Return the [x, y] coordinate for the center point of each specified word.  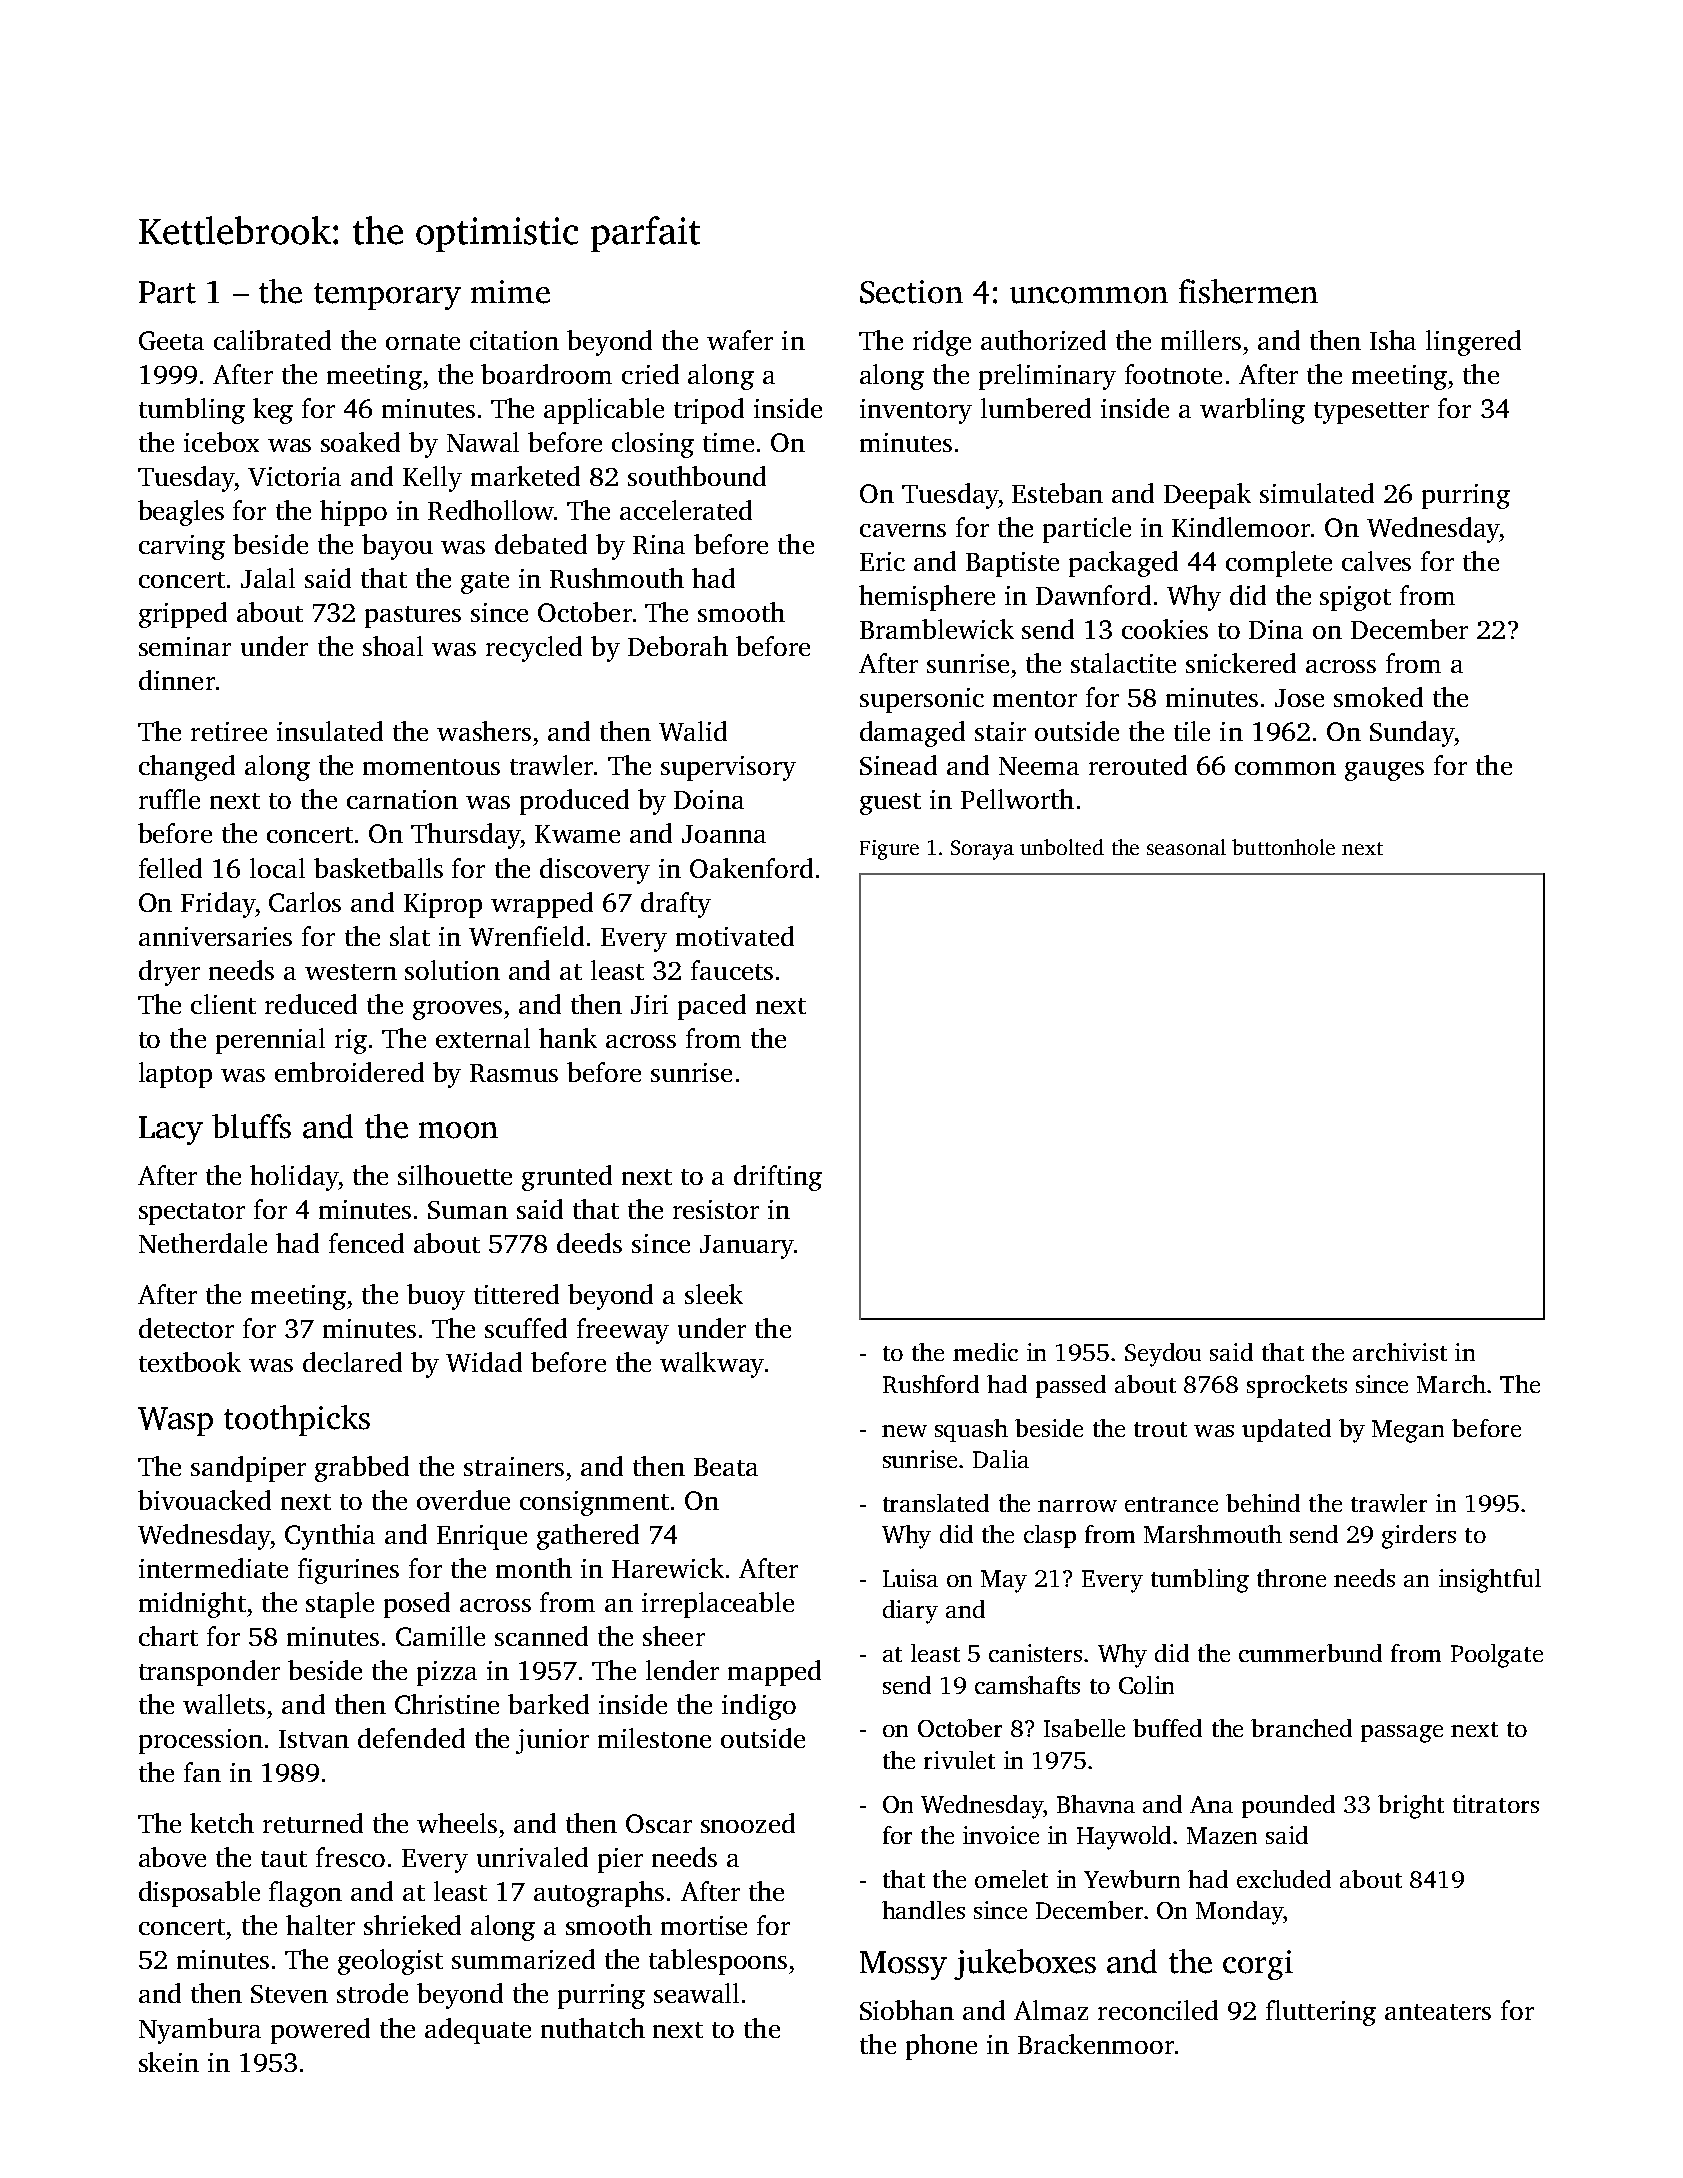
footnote [1173, 374]
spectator [192, 1214]
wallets [224, 1704]
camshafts [1027, 1685]
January [747, 1247]
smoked [1378, 697]
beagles [181, 513]
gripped [183, 615]
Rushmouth [617, 578]
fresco [350, 1857]
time [728, 442]
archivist [1400, 1352]
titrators [1496, 1804]
